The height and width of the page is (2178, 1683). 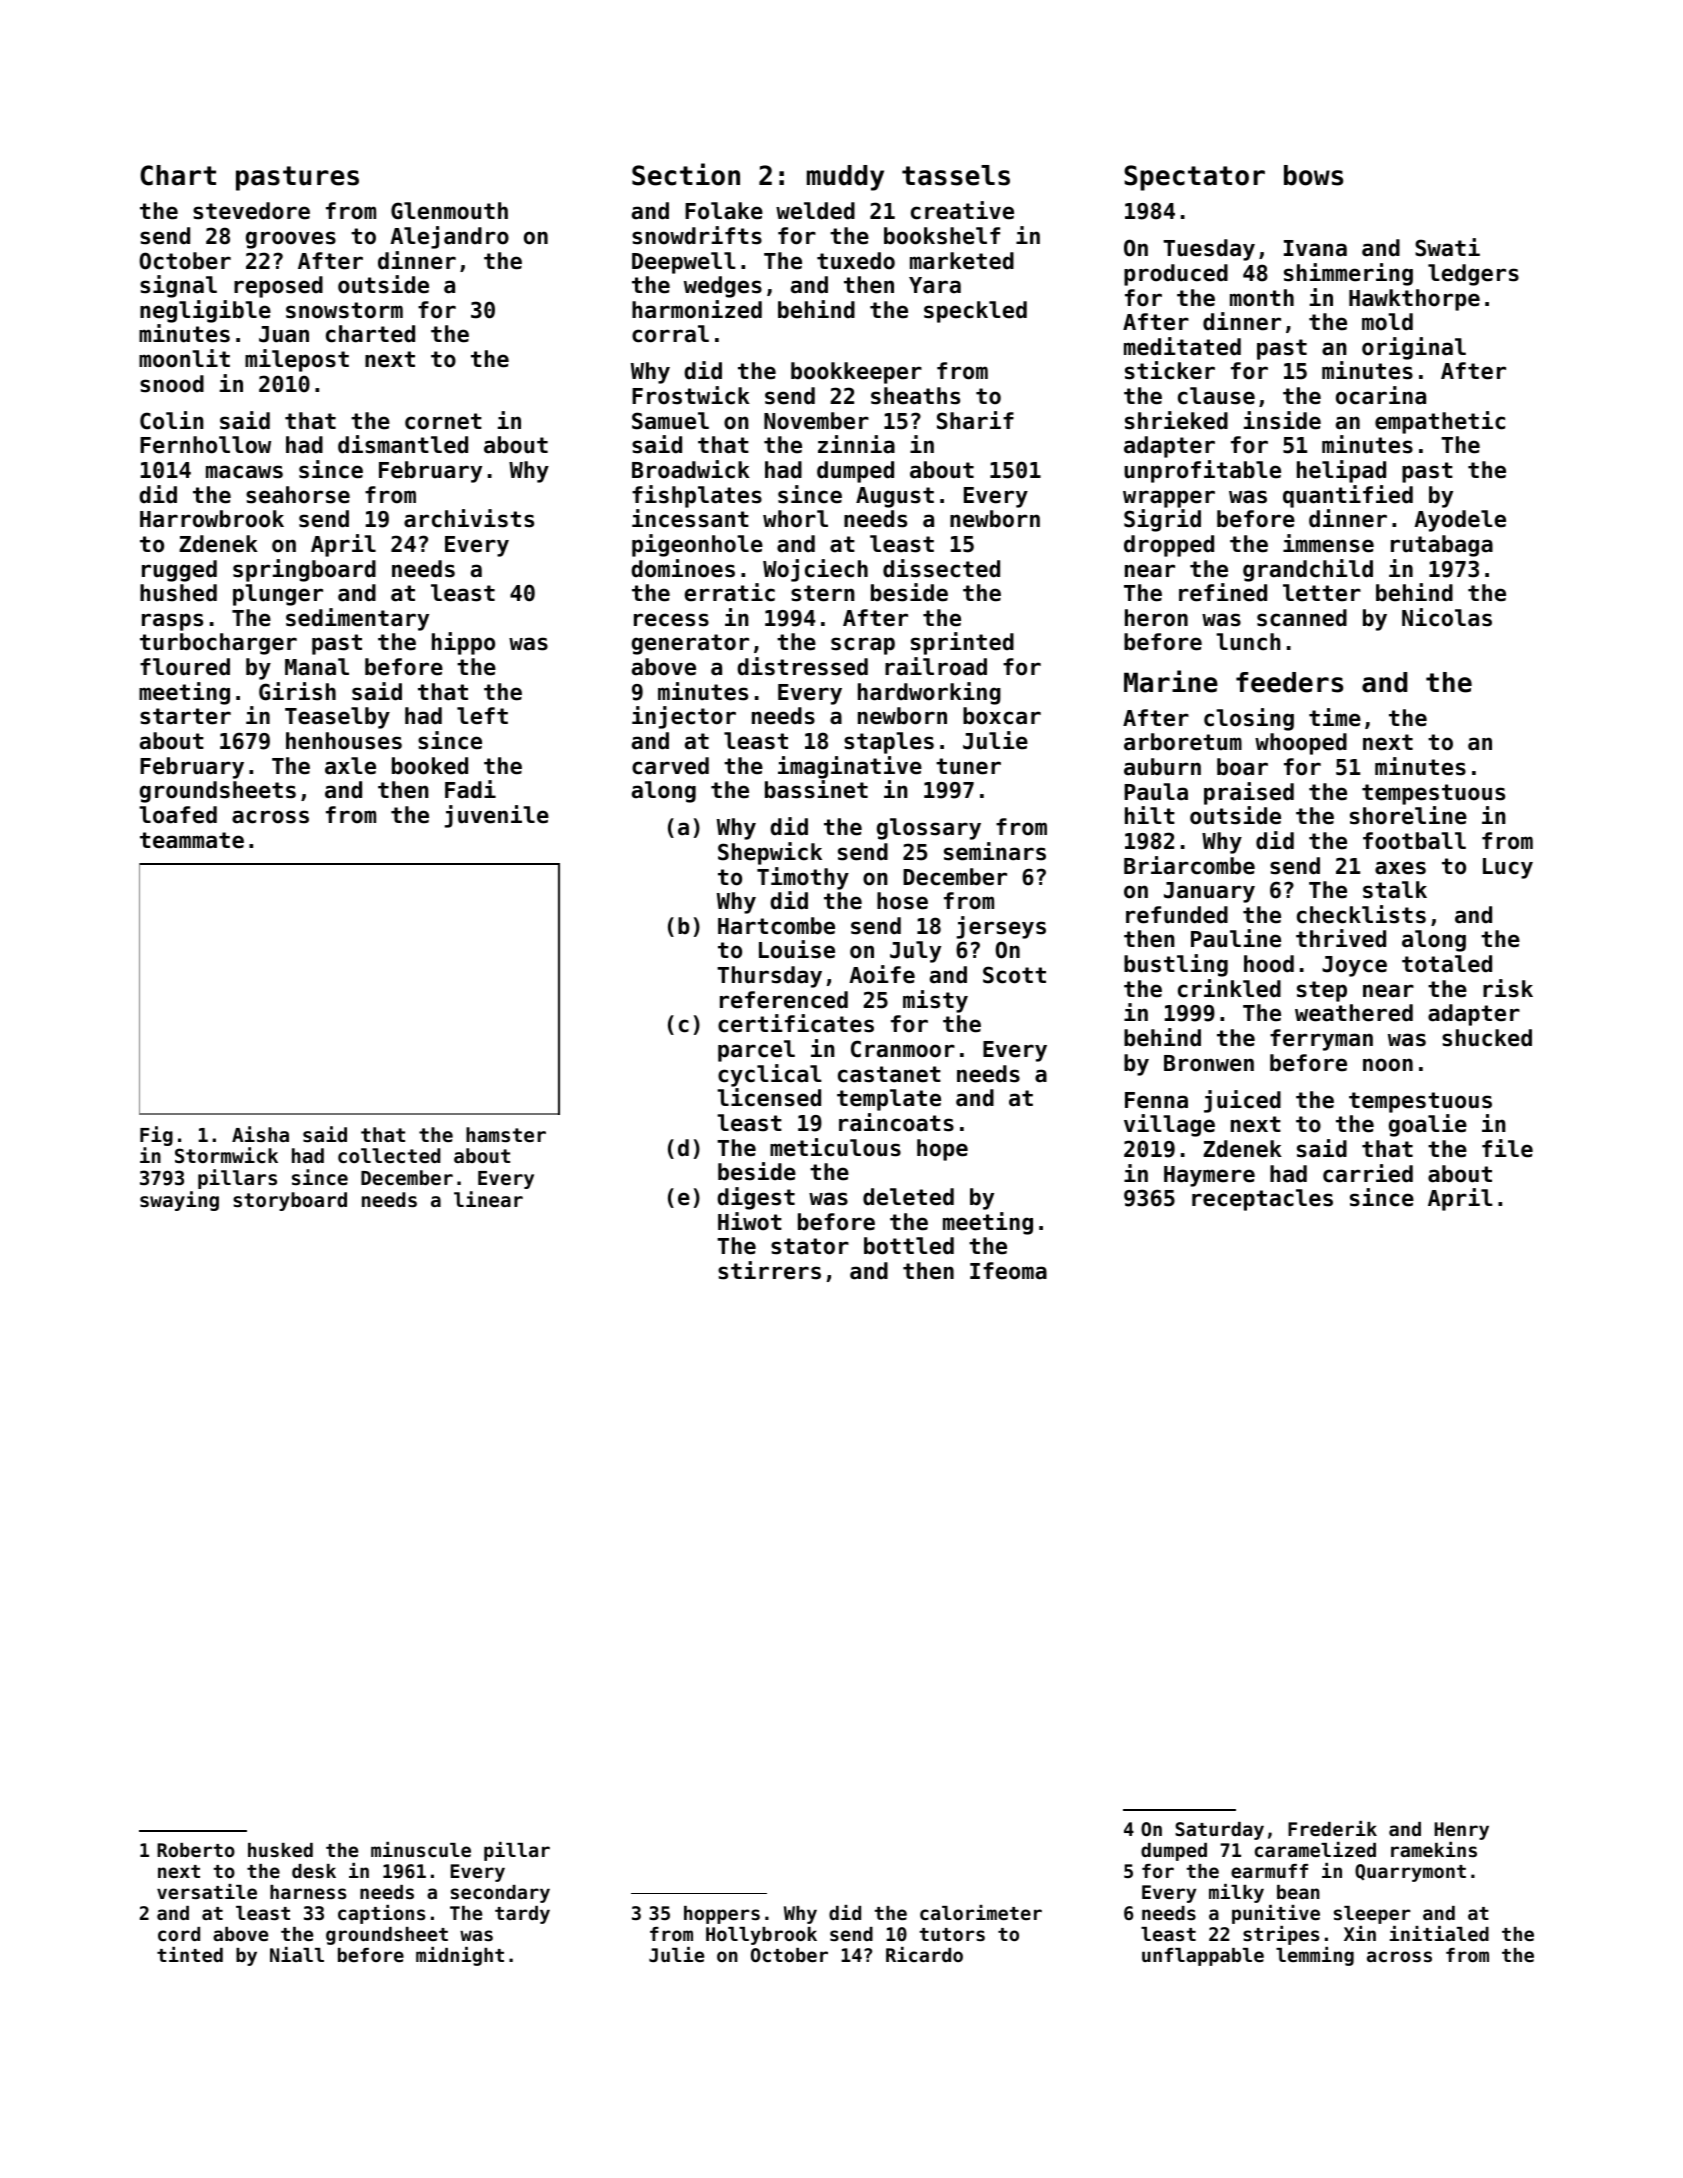 What do you see at coordinates (1156, 618) in the page?
I see `heron` at bounding box center [1156, 618].
